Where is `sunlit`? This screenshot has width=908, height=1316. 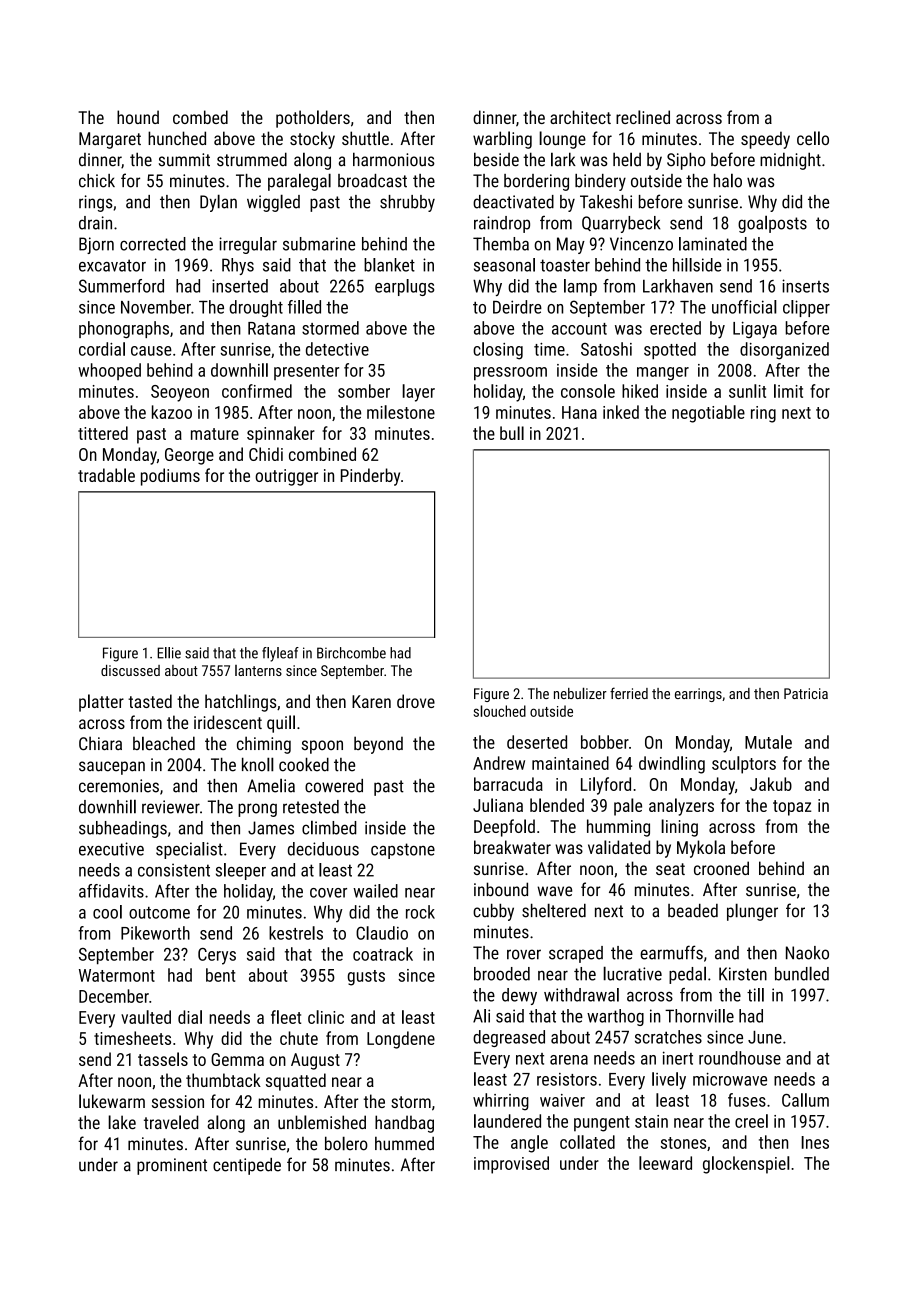
sunlit is located at coordinates (747, 391).
